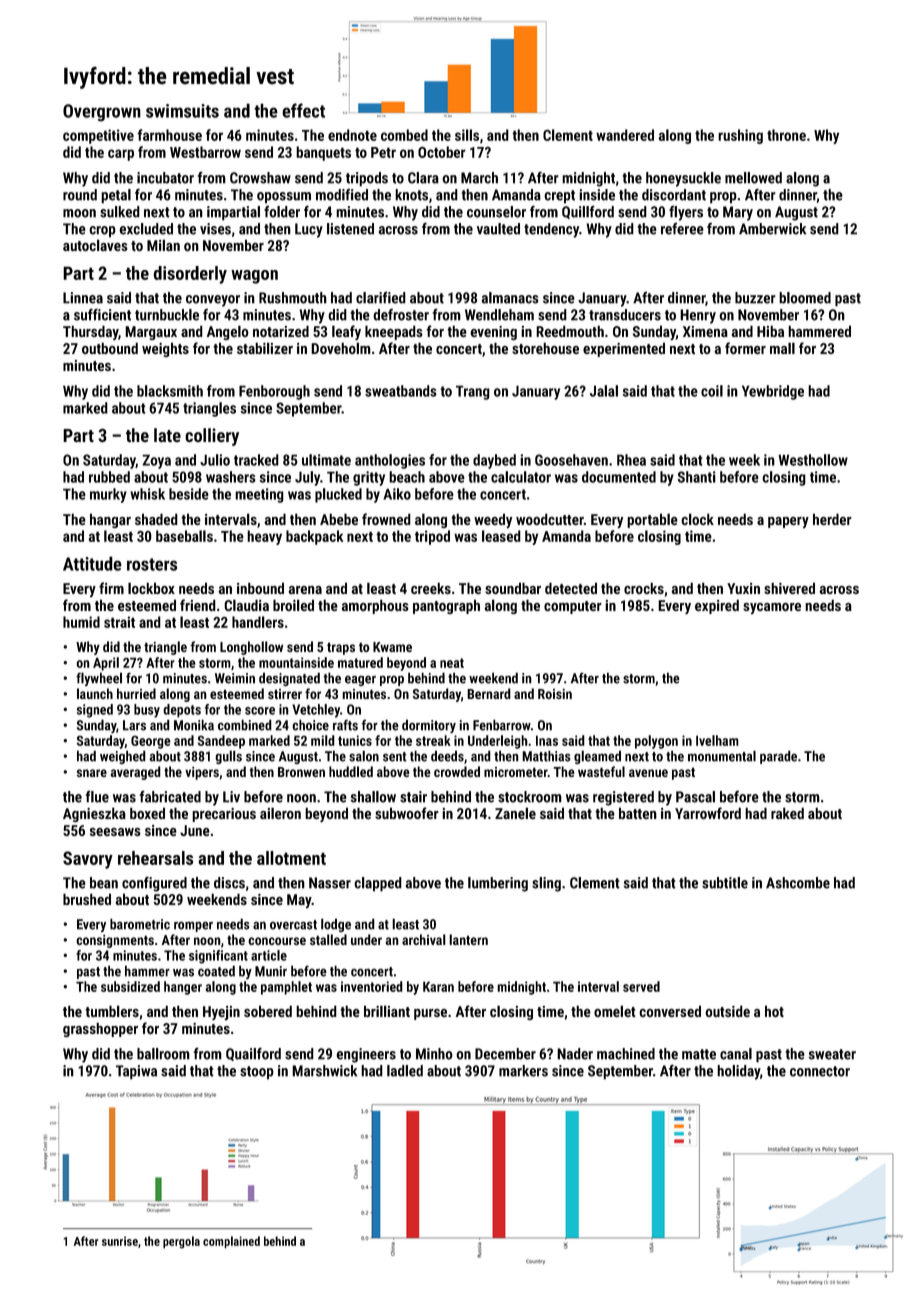  I want to click on Hiba, so click(770, 331).
